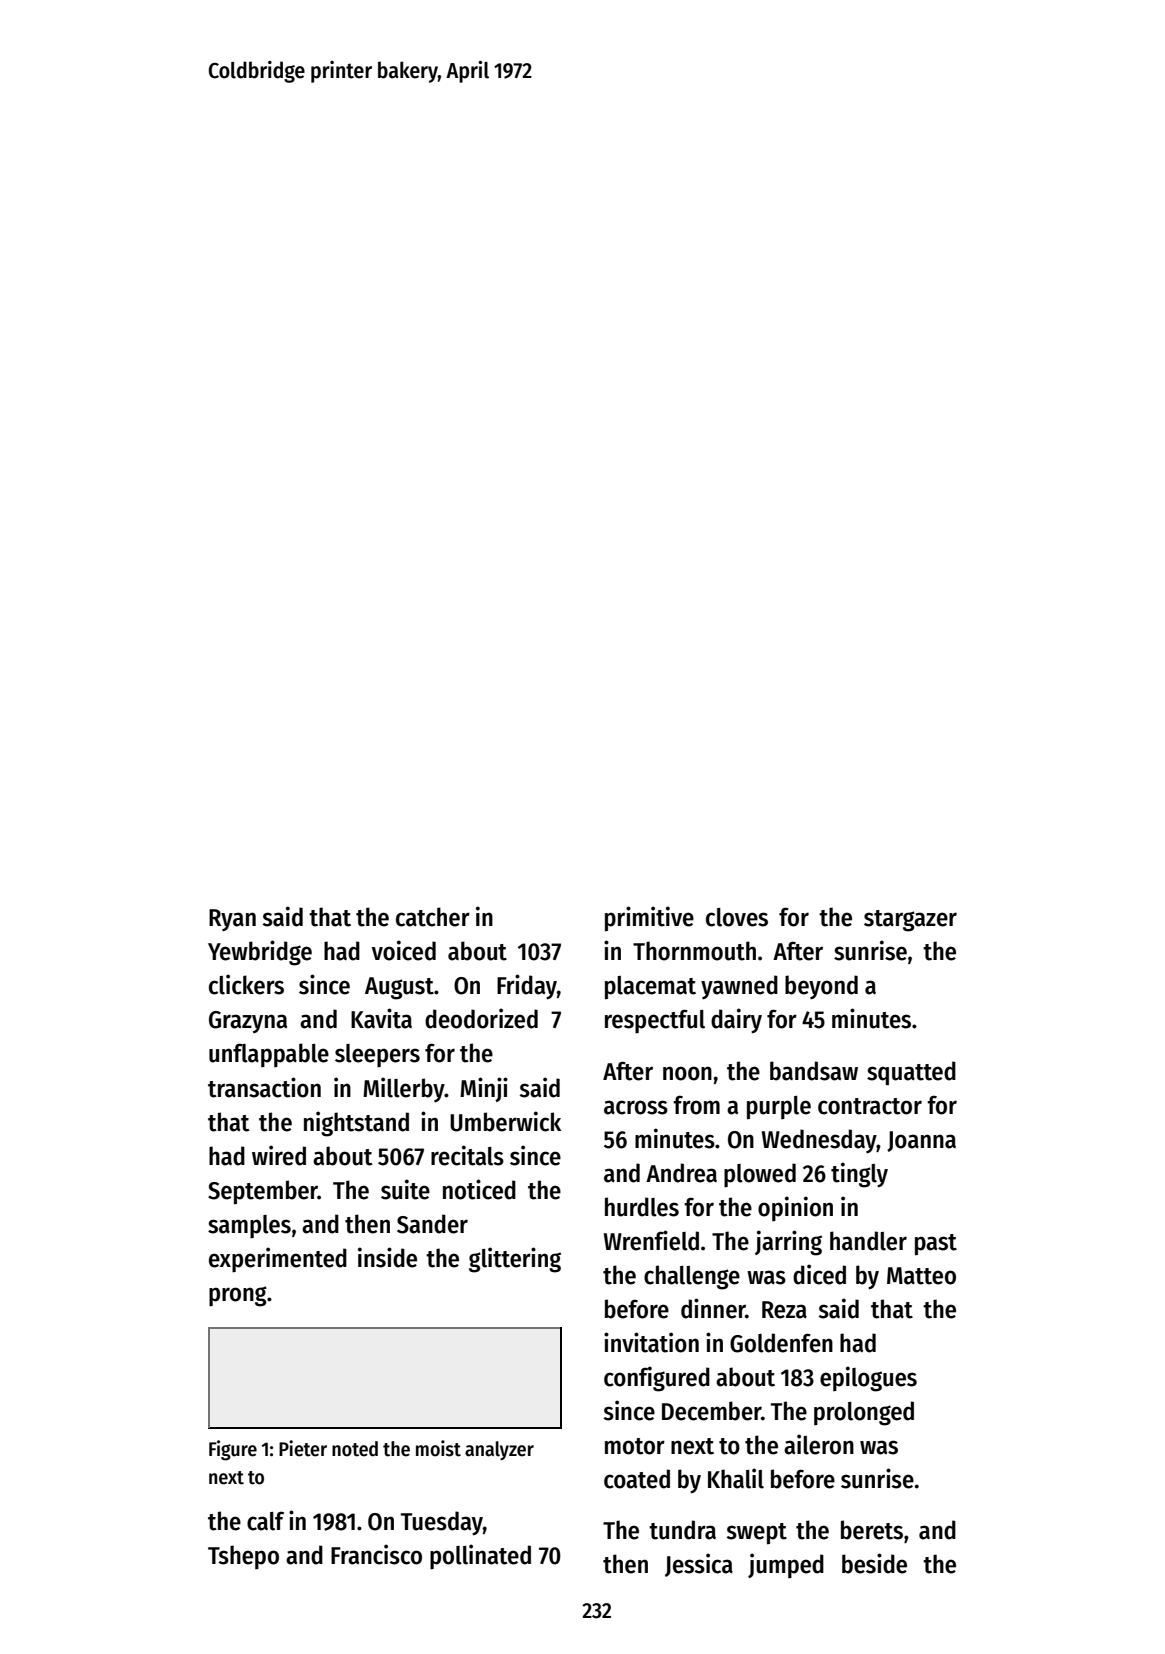  Describe the element at coordinates (868, 1379) in the screenshot. I see `epilogues` at that location.
